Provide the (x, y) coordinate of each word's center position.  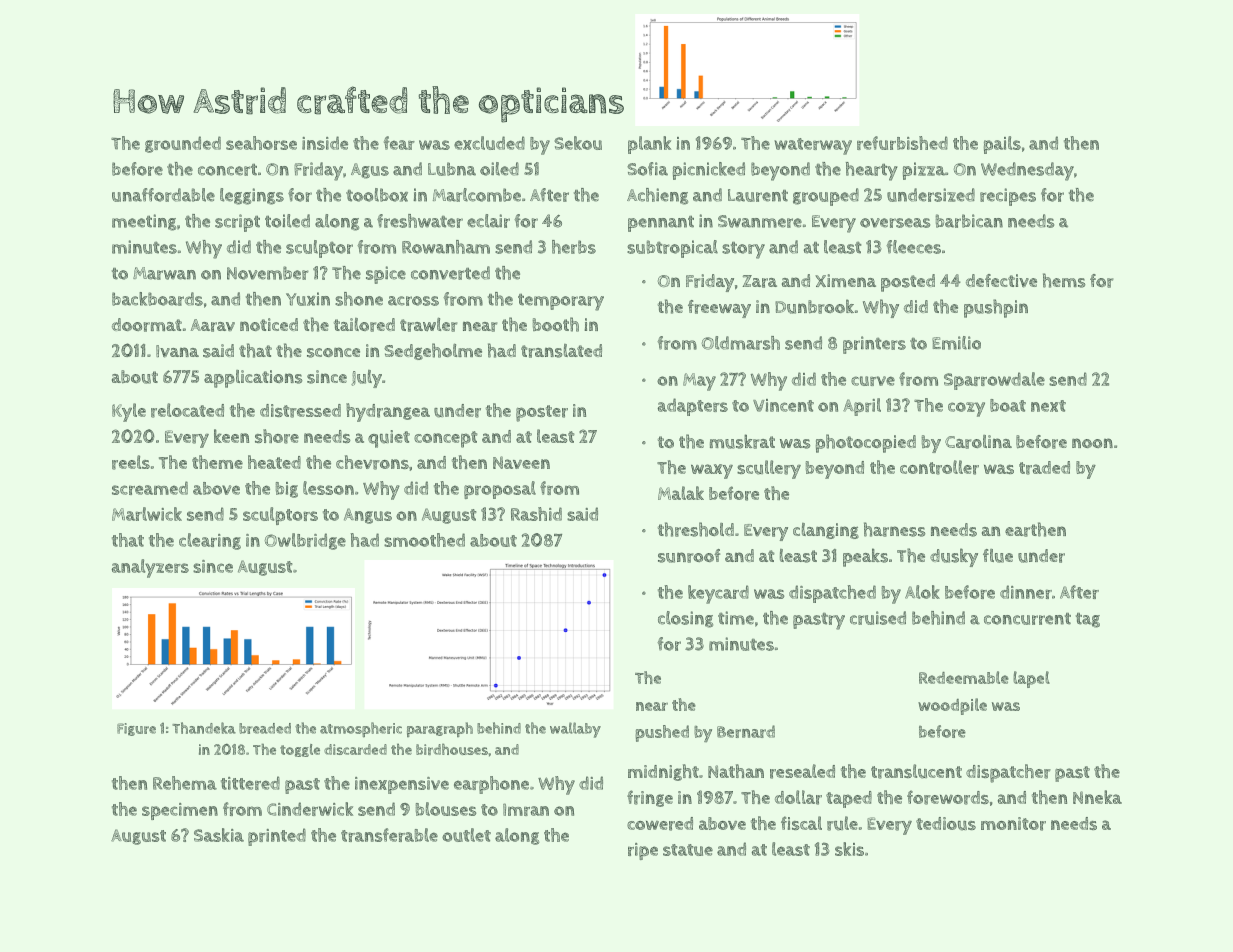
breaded (265, 728)
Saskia (219, 835)
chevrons (372, 462)
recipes (1008, 197)
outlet (466, 835)
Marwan (164, 273)
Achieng (657, 196)
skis (849, 849)
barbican (969, 221)
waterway (813, 146)
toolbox (377, 195)
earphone (491, 785)
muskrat (742, 441)
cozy (966, 409)
